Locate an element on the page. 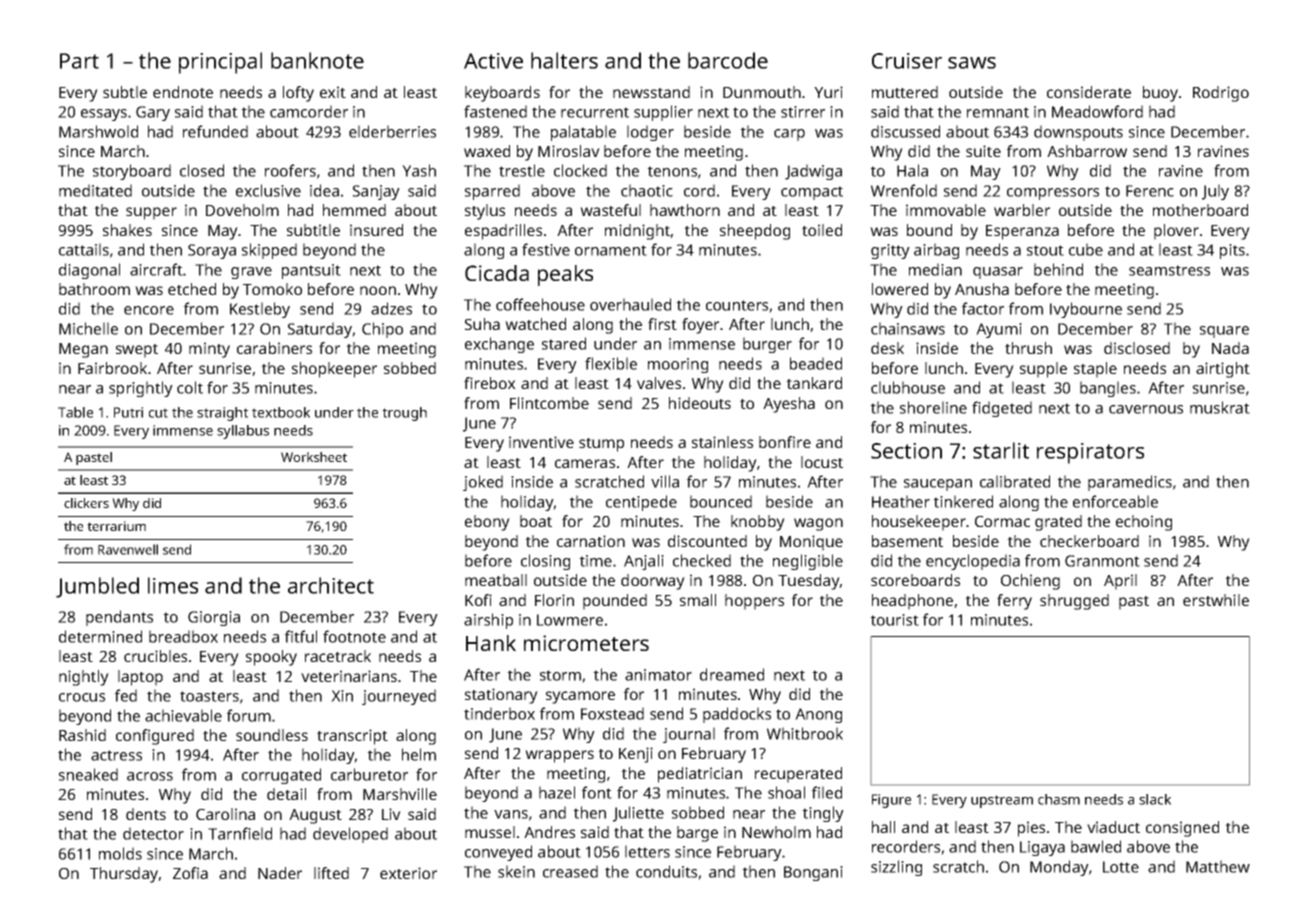 This document has height=924, width=1308. April is located at coordinates (1120, 582).
